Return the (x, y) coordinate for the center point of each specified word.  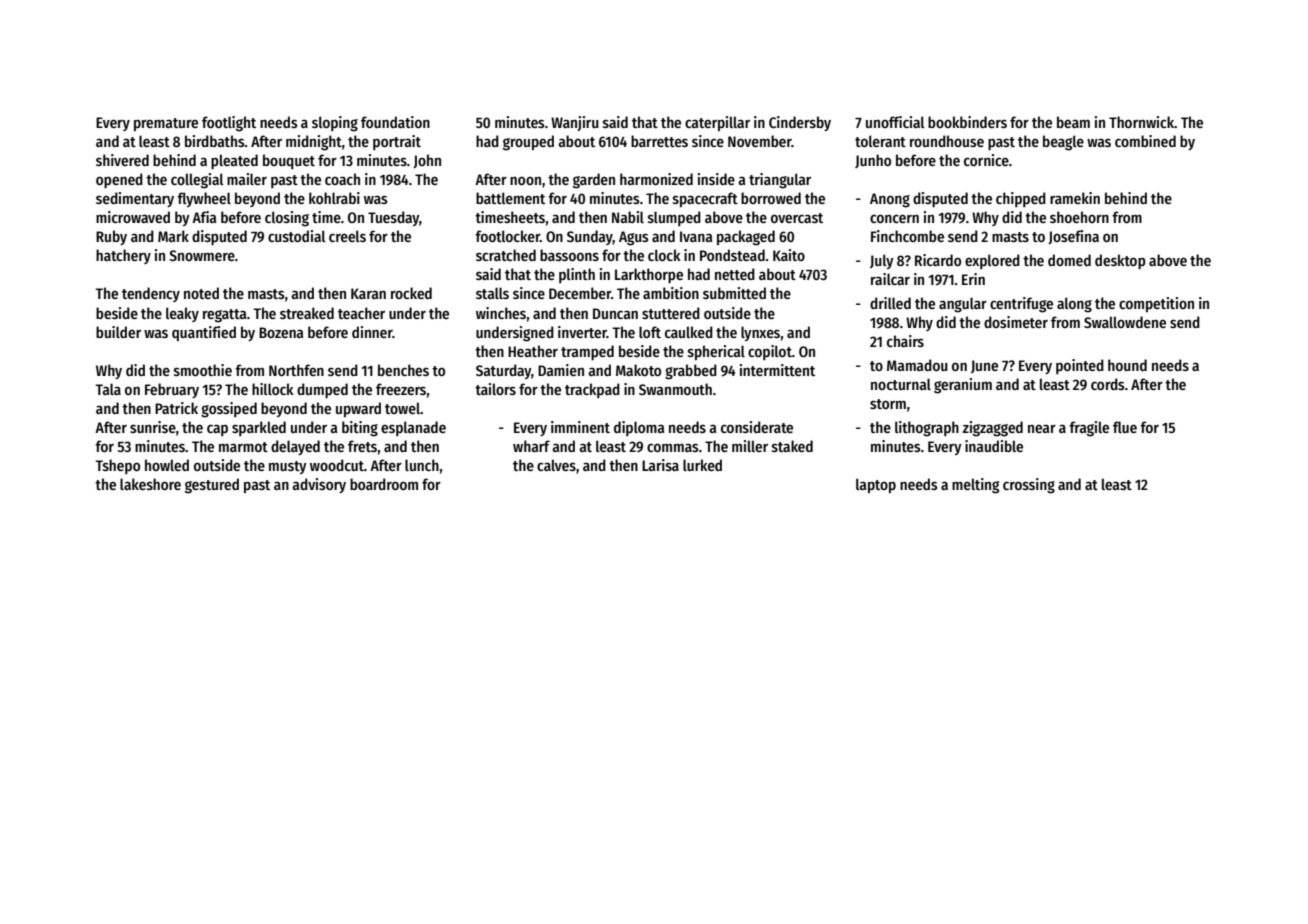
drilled (890, 303)
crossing (1029, 486)
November (760, 141)
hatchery (123, 256)
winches (501, 313)
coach (342, 179)
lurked (702, 465)
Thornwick (1142, 122)
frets (362, 446)
